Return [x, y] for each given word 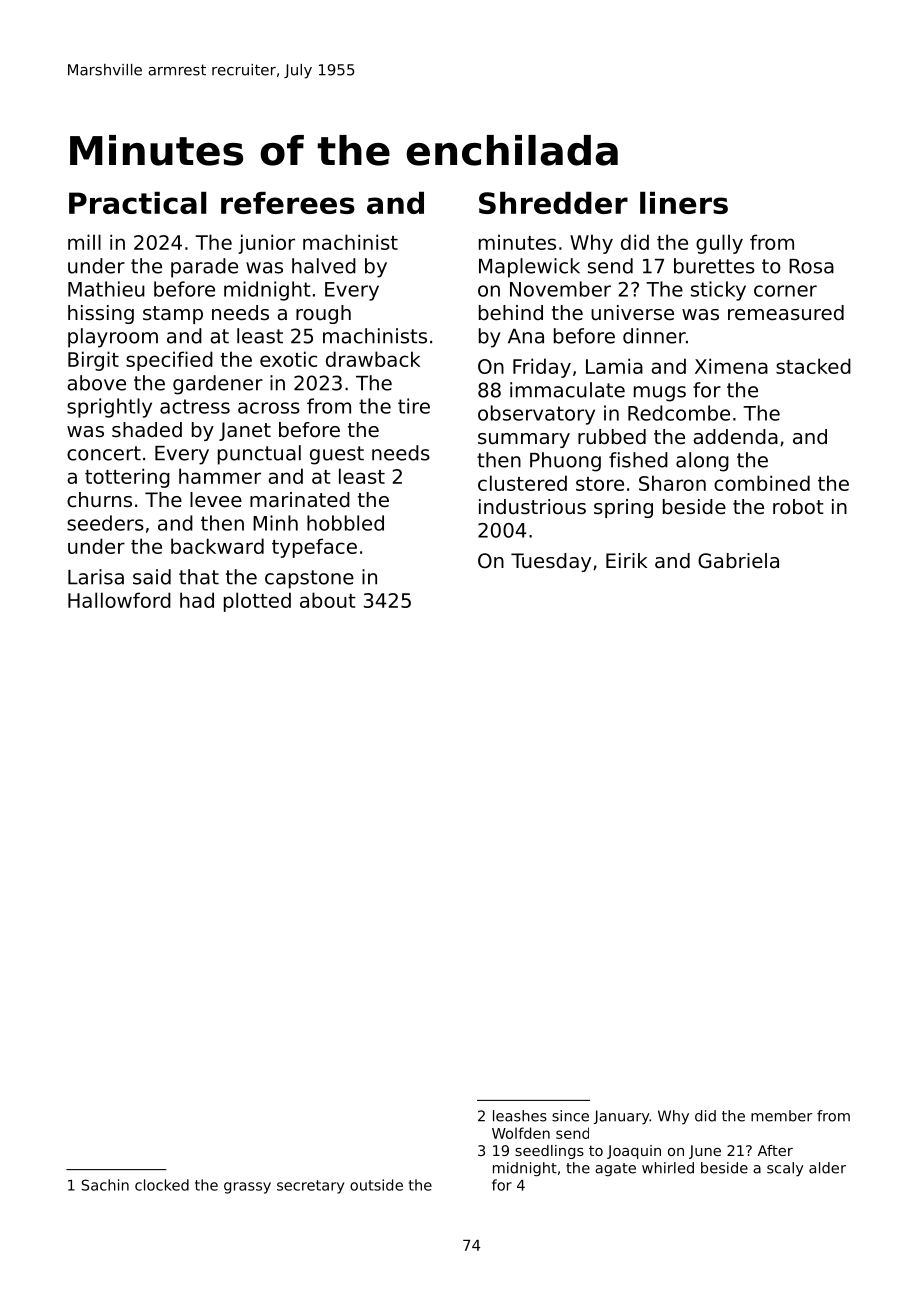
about [328, 600]
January [621, 1117]
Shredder [553, 203]
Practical [137, 203]
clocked [162, 1185]
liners [684, 203]
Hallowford [119, 600]
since [570, 1116]
